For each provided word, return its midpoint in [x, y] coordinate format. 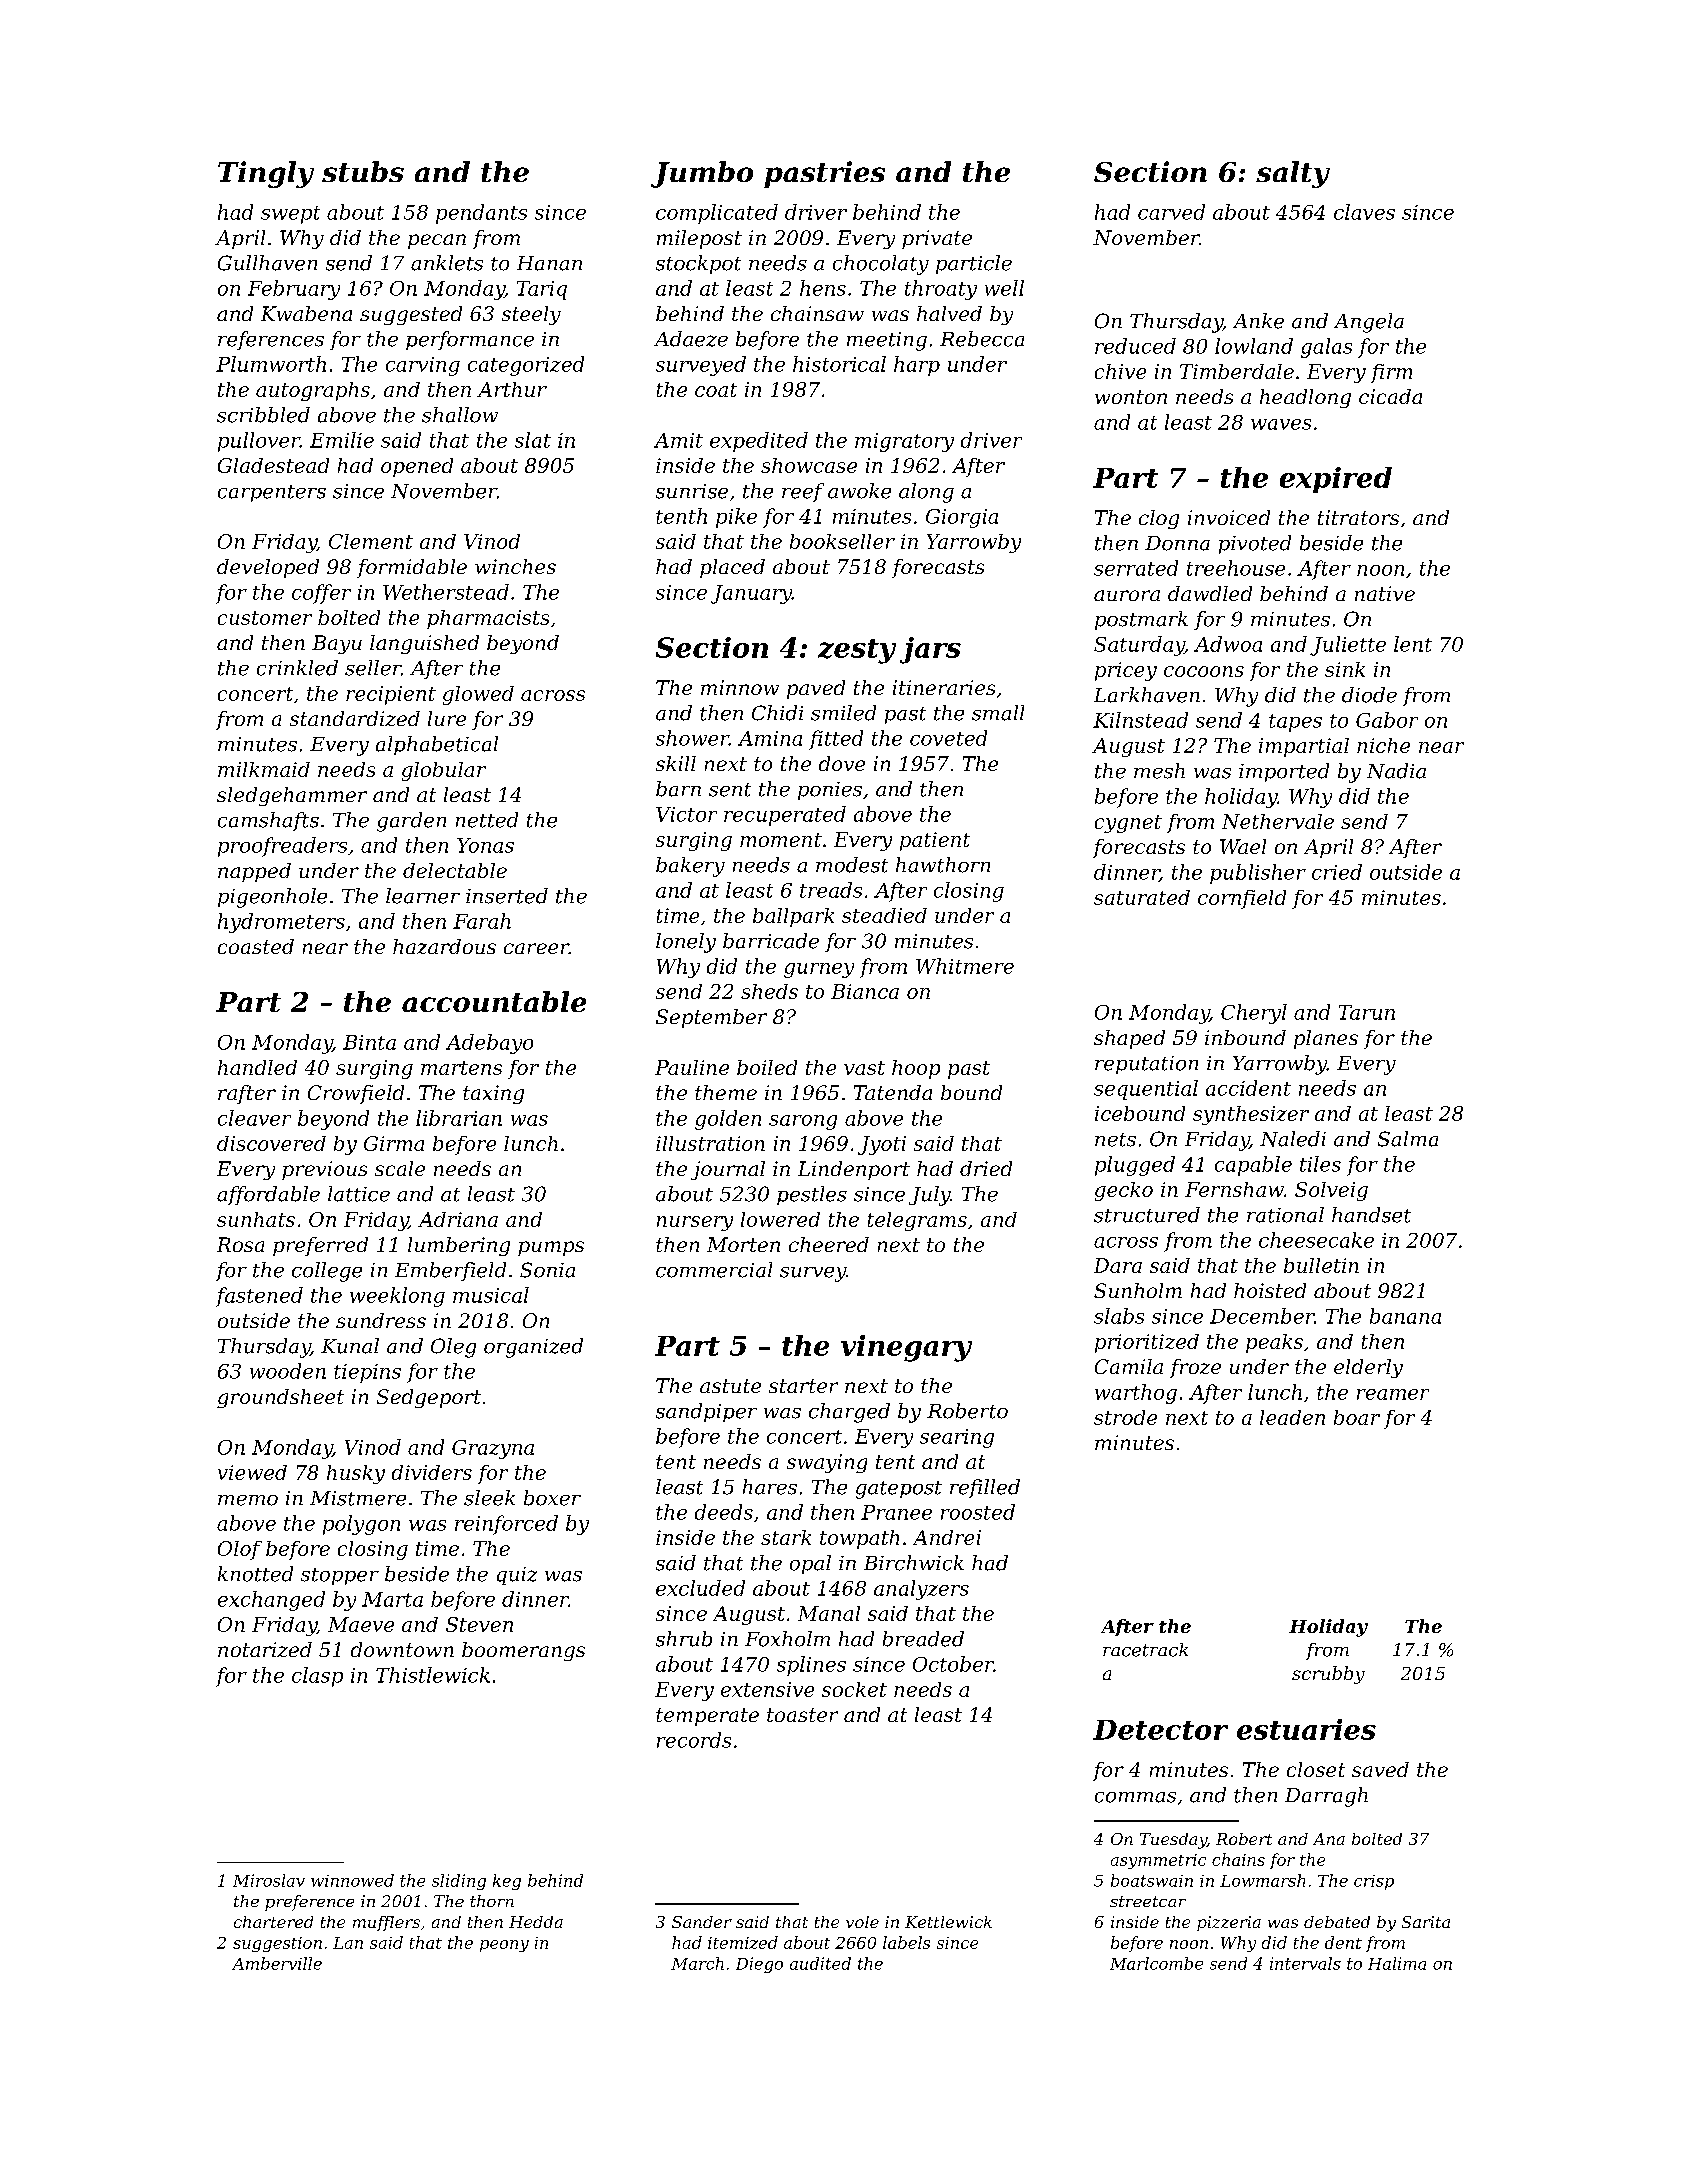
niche [1383, 745]
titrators [1358, 517]
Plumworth [271, 364]
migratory [904, 442]
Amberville [277, 1963]
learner [423, 896]
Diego [759, 1965]
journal [728, 1170]
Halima [1397, 1963]
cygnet [1128, 824]
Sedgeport [429, 1398]
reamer [1393, 1394]
